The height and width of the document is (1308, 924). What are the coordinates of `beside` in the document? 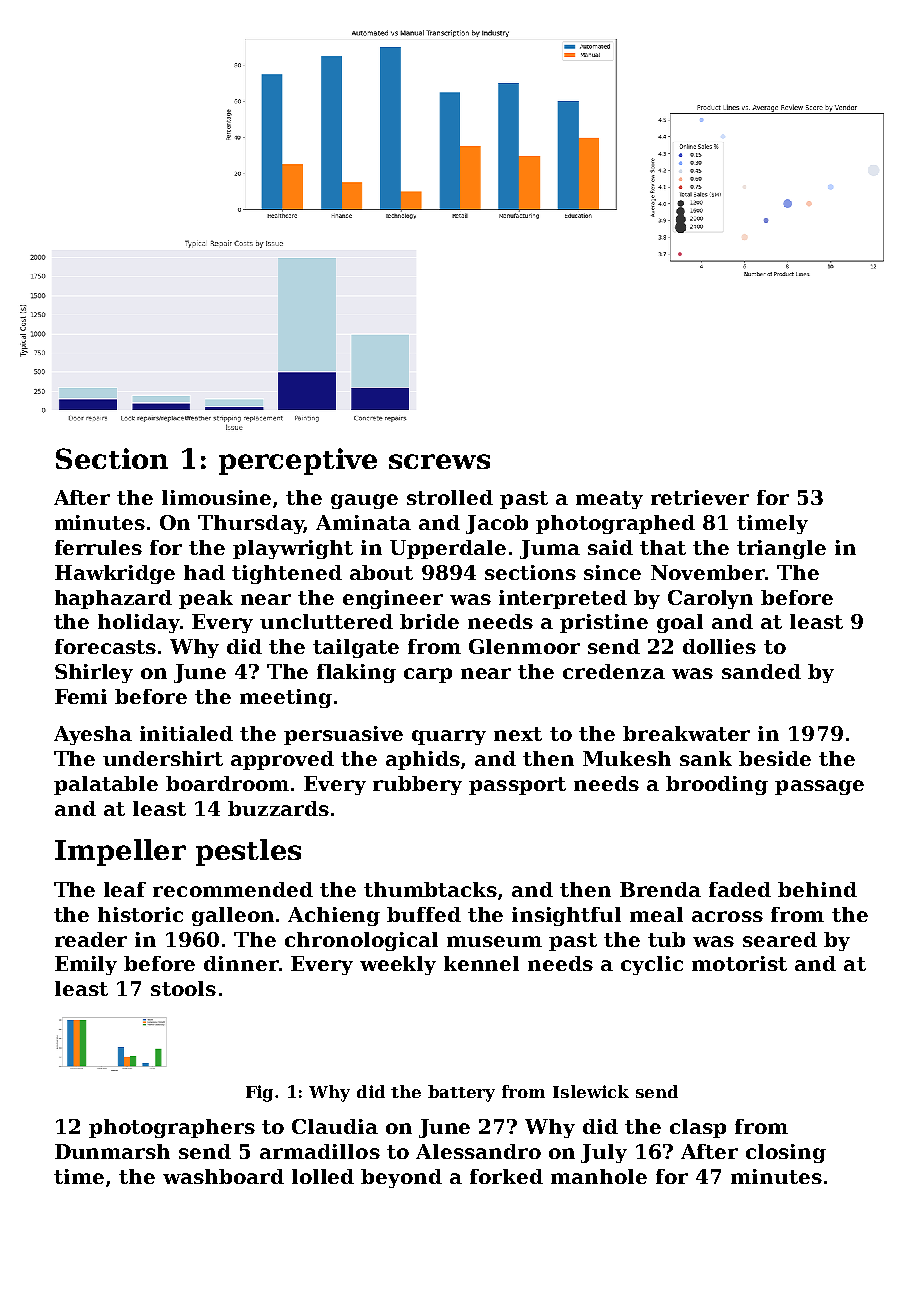 It's located at (775, 758).
